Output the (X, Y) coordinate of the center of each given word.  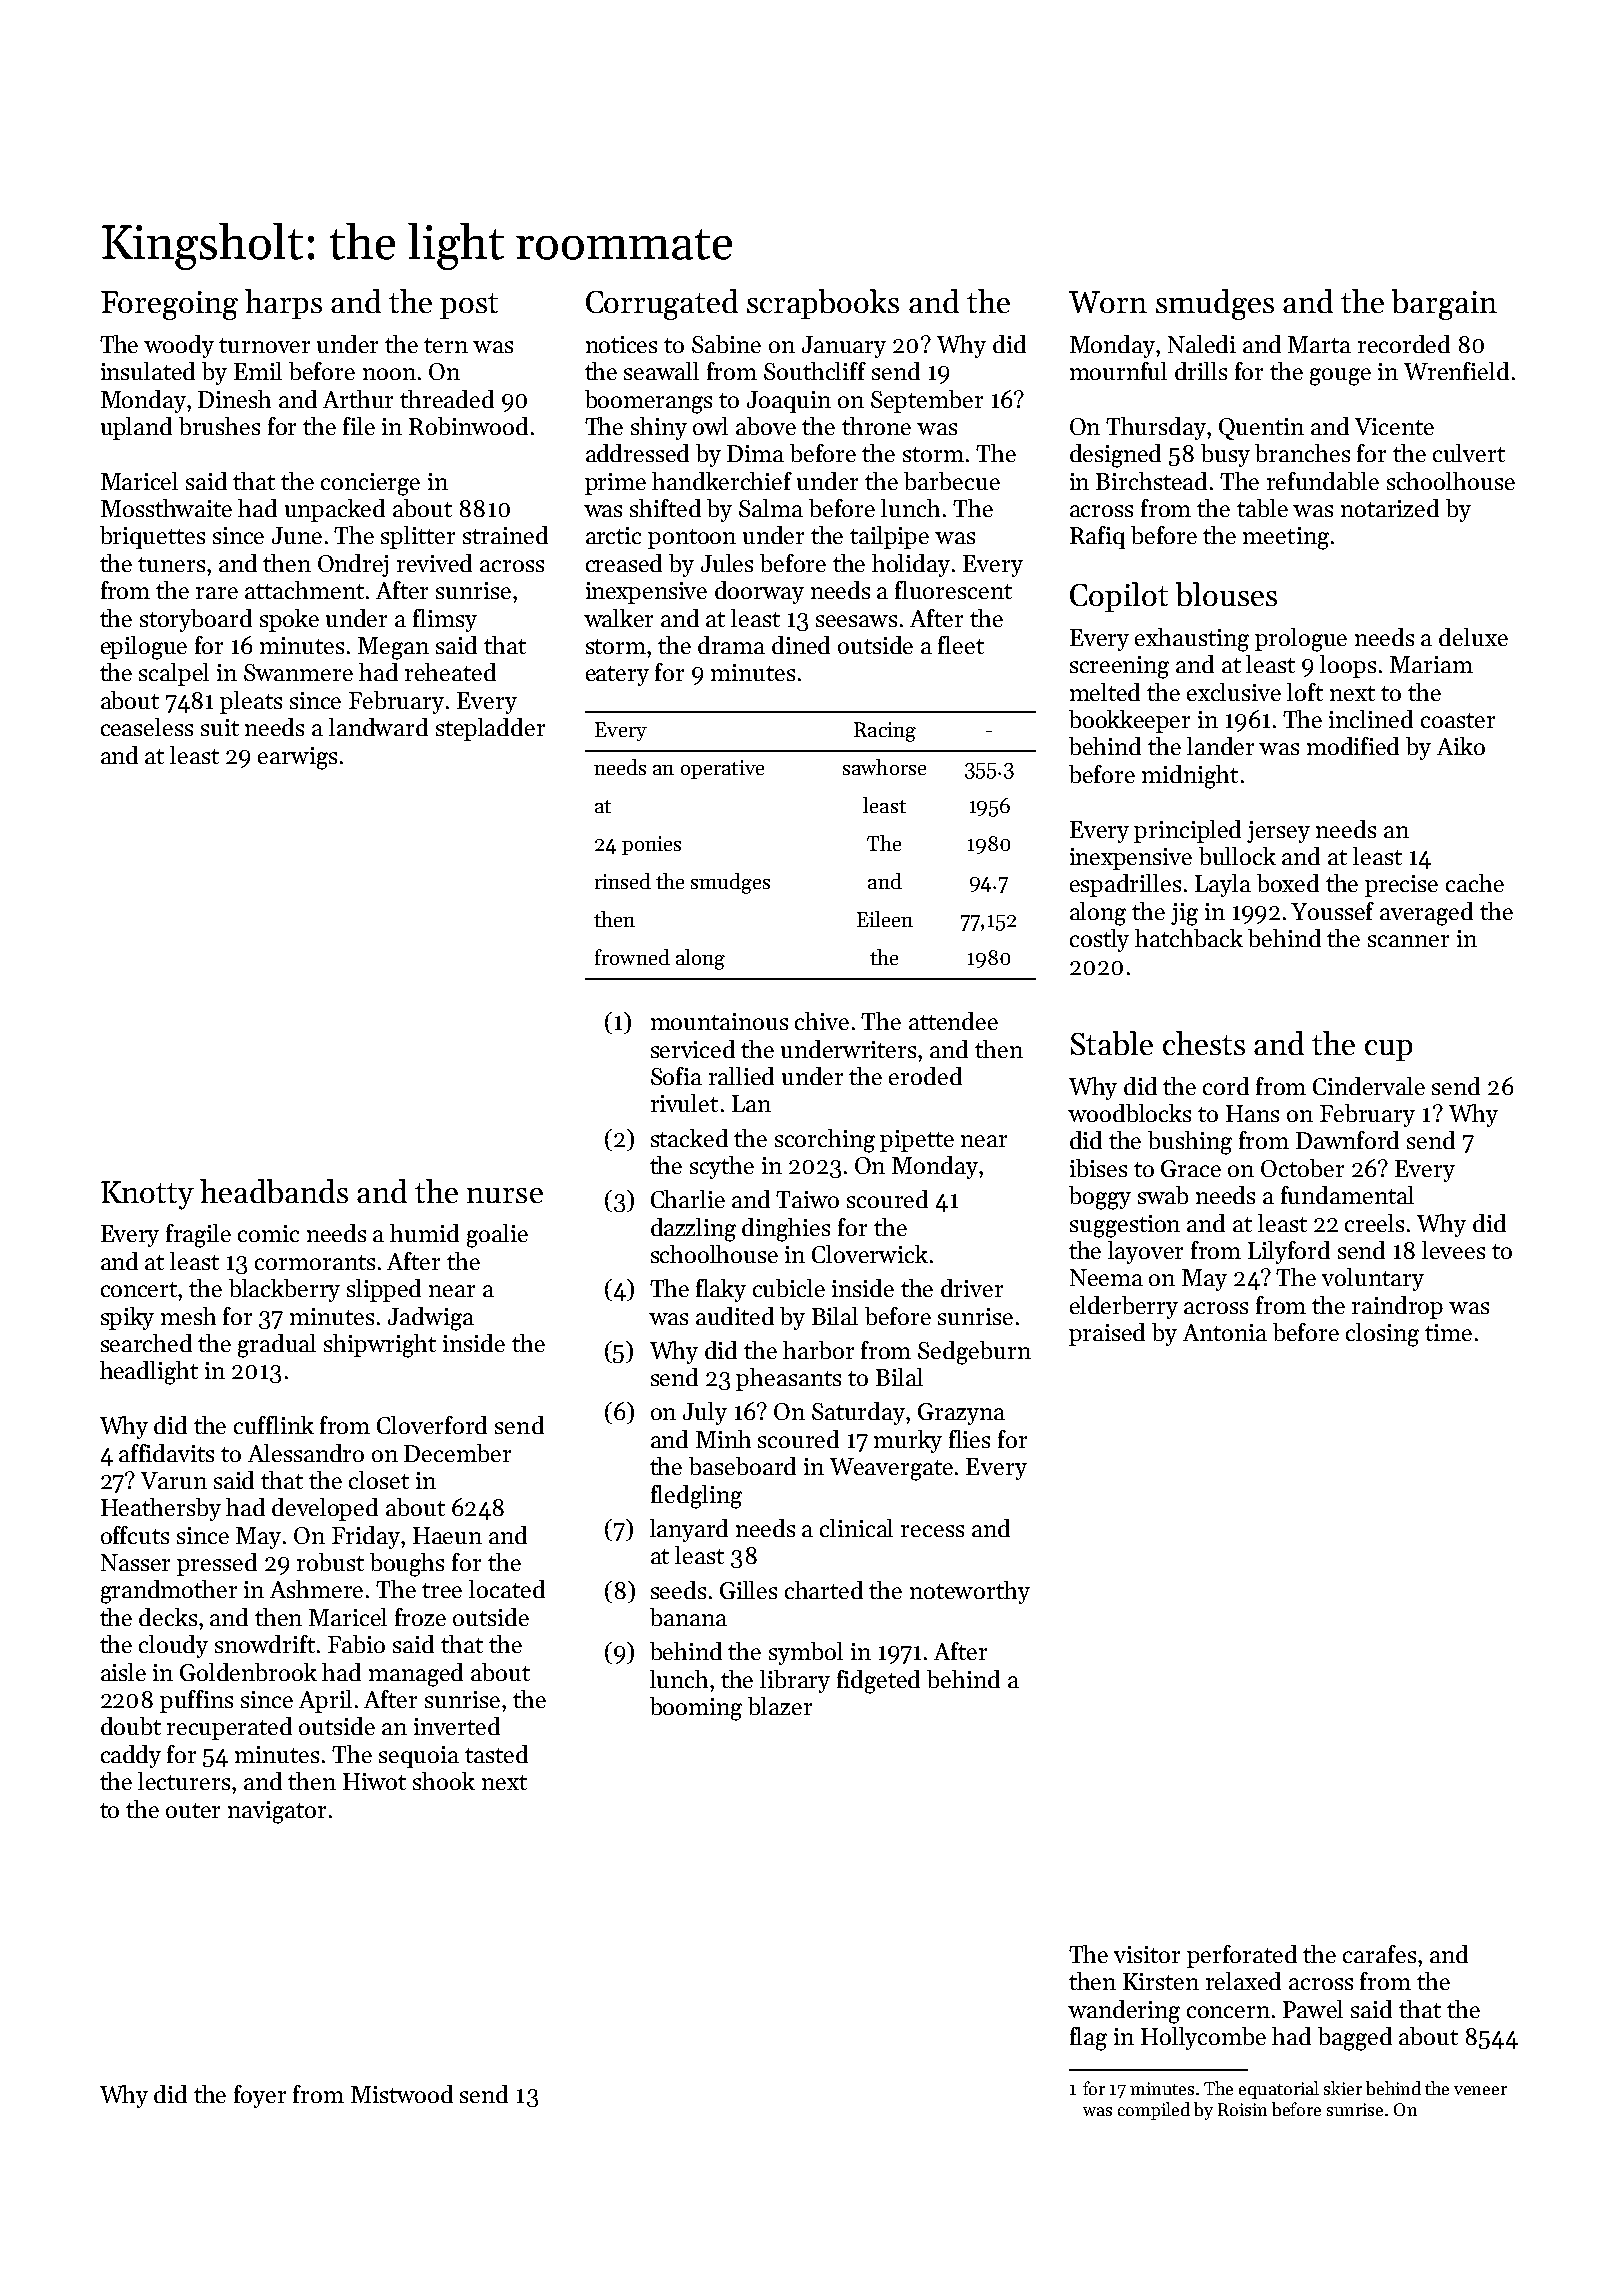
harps (283, 304)
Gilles (748, 1590)
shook (444, 1781)
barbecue (952, 481)
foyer (260, 2096)
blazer (780, 1706)
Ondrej (353, 565)
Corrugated (662, 304)
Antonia (1225, 1332)
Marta (1319, 344)
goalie (497, 1236)
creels (1374, 1223)
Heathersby (161, 1509)
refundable (1323, 481)
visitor (1147, 1954)
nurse (505, 1195)
